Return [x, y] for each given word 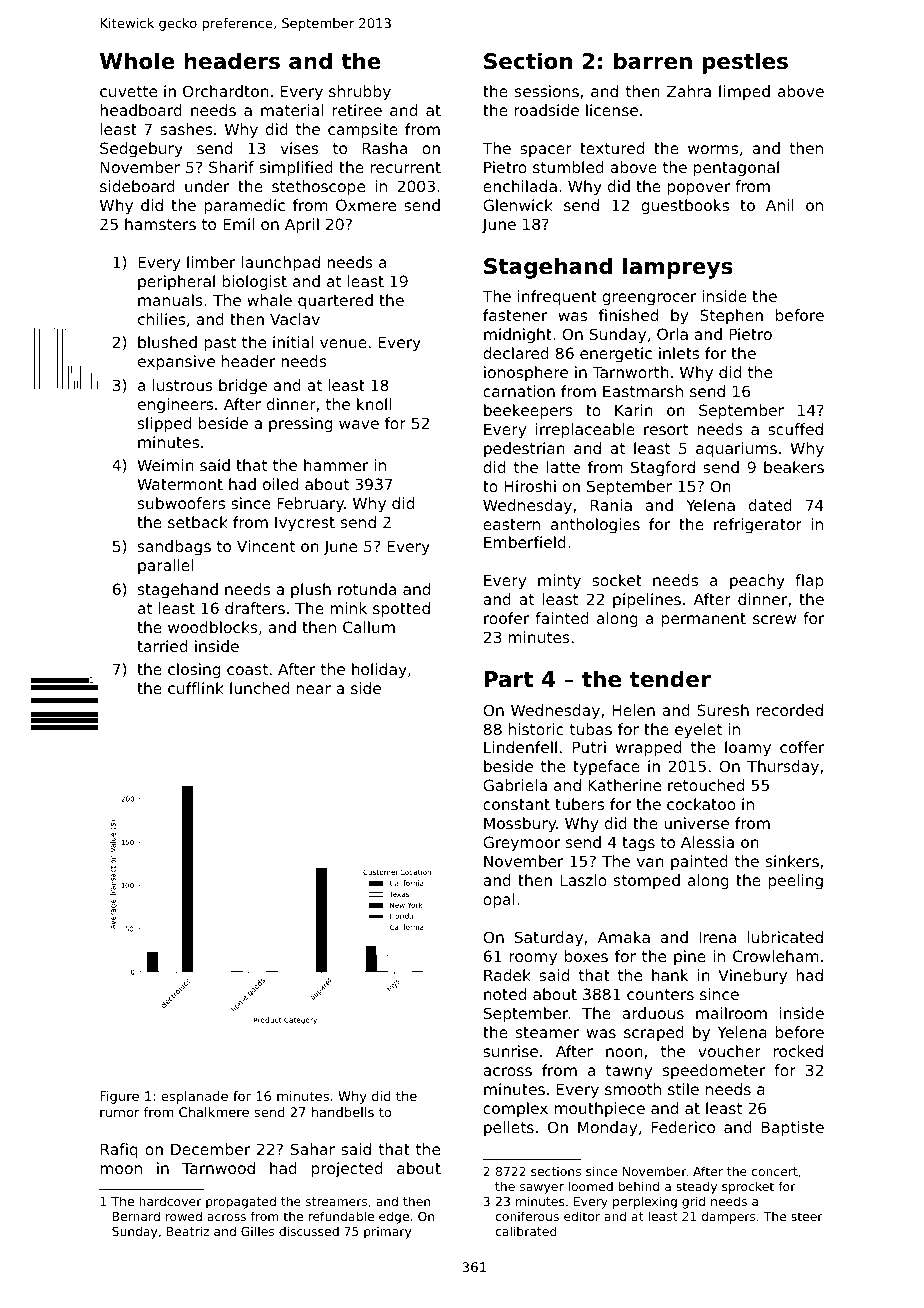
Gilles [257, 1231]
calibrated [526, 1231]
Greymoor [521, 843]
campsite [363, 130]
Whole [137, 61]
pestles [745, 63]
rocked [798, 1051]
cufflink [196, 688]
